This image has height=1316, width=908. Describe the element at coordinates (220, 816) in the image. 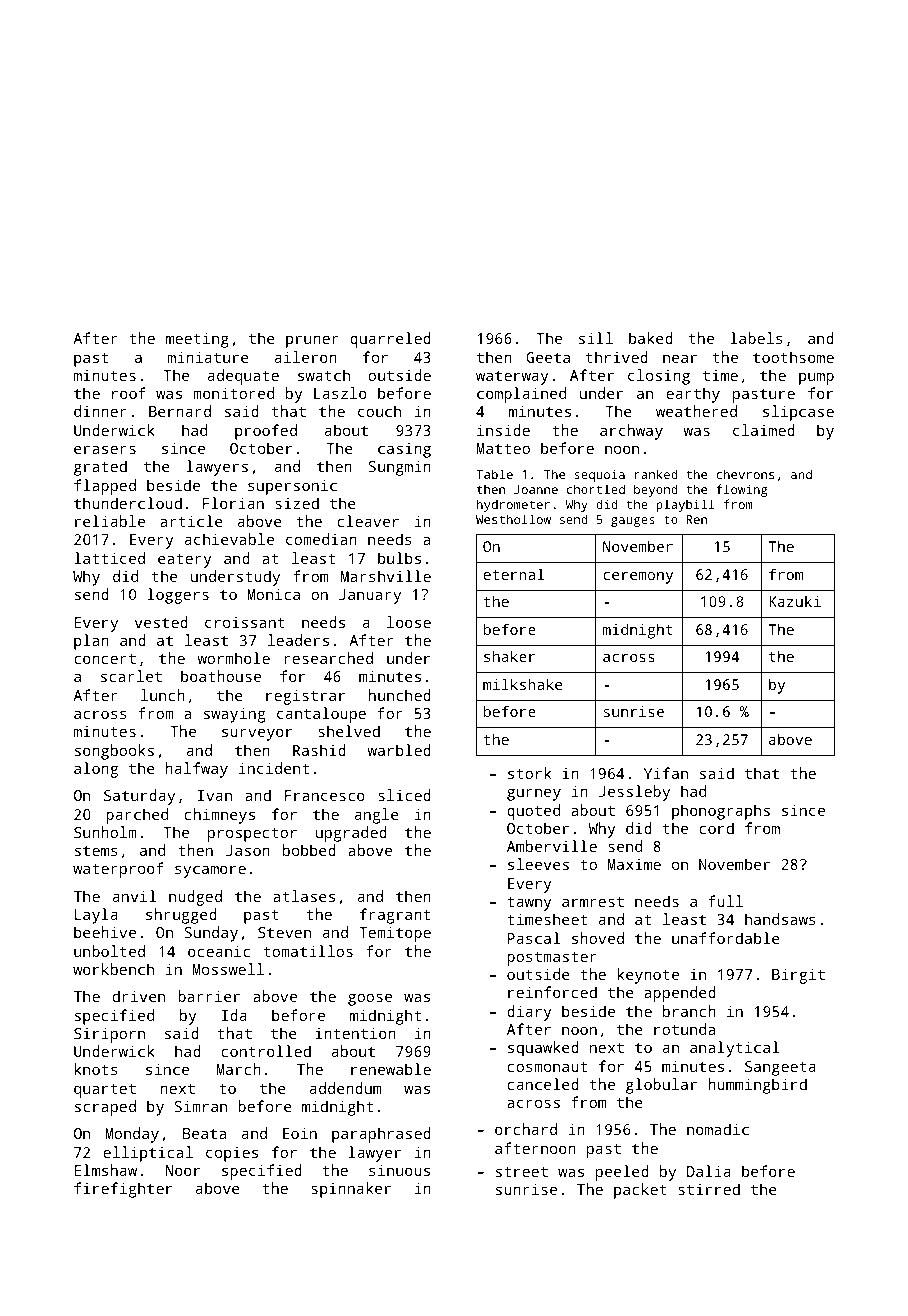

I see `chimneys` at that location.
